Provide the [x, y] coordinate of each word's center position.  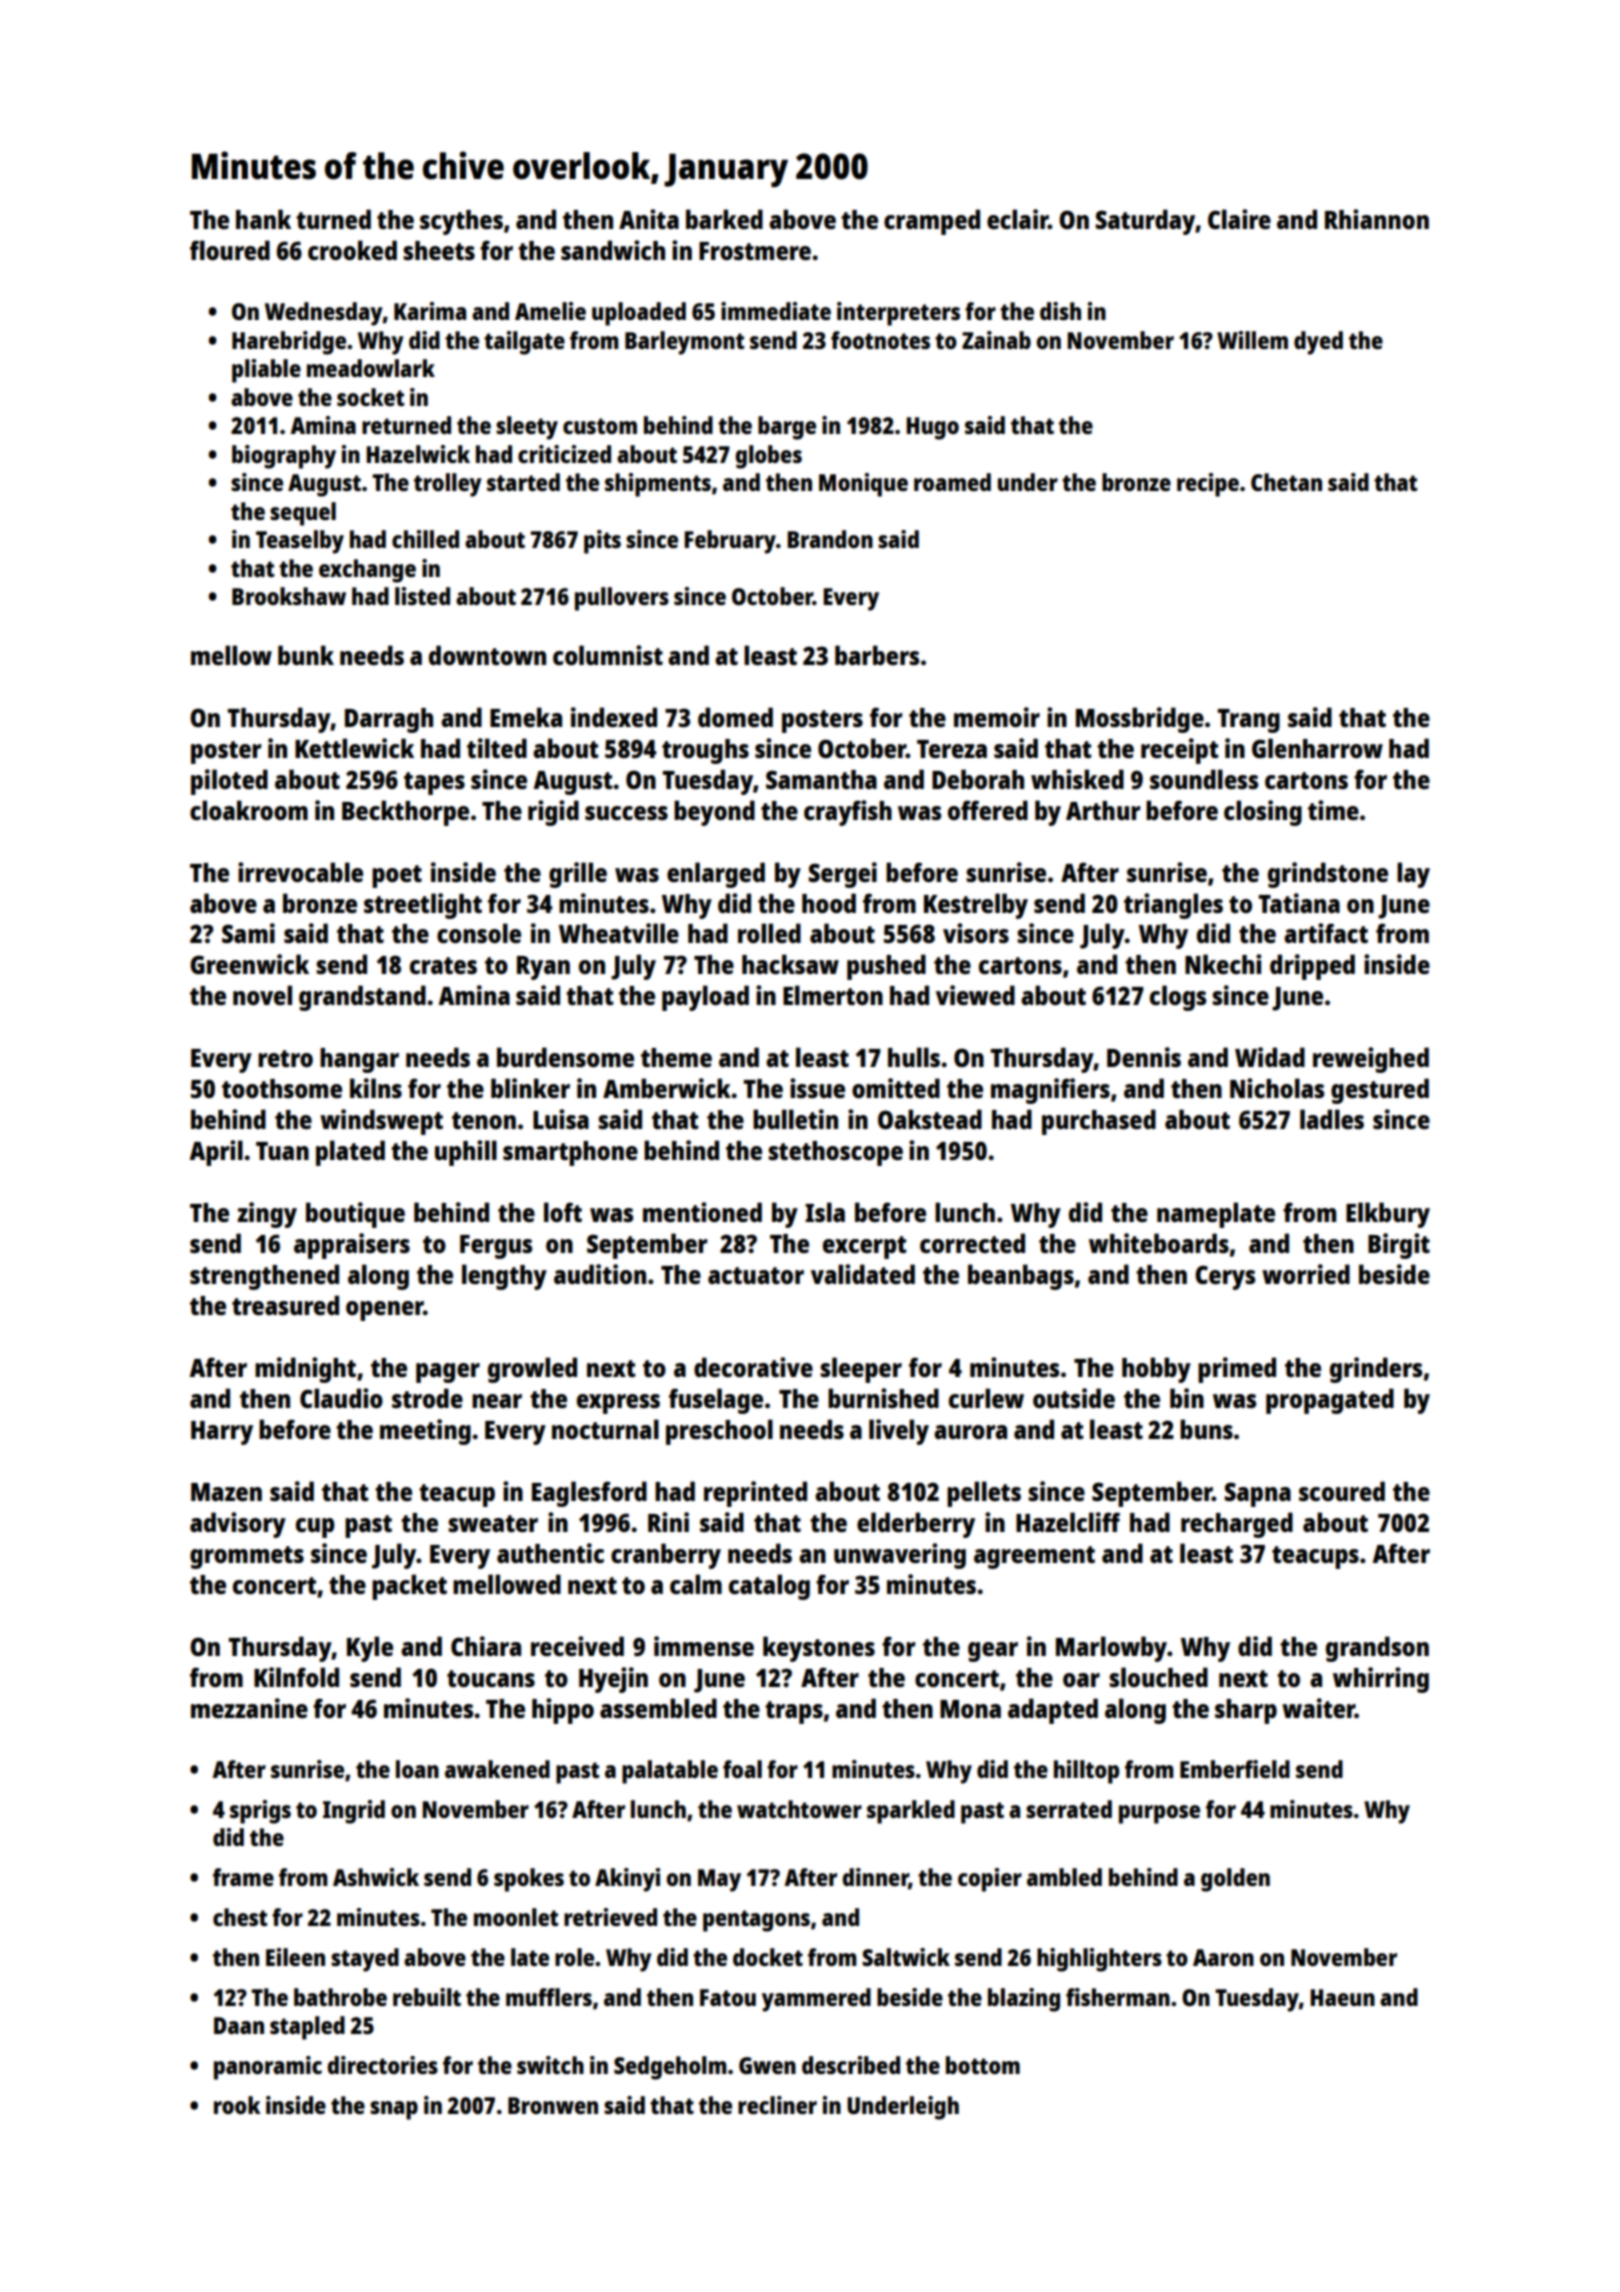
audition [600, 1274]
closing [1263, 813]
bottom [983, 2065]
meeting [425, 1432]
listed [422, 596]
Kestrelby [976, 906]
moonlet [516, 1917]
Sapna [1257, 1494]
